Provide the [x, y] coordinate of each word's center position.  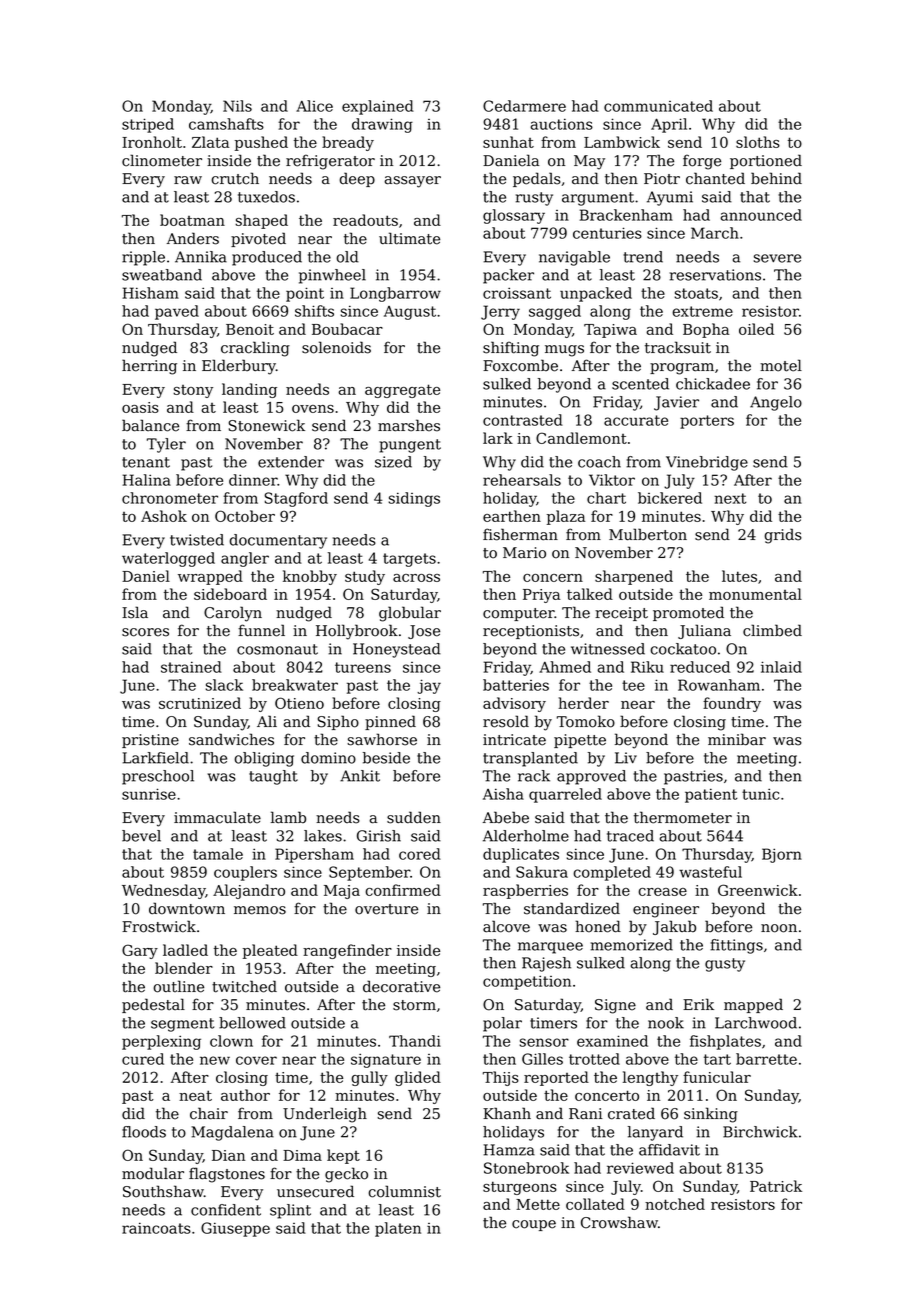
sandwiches [231, 739]
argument [598, 199]
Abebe [506, 817]
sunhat [508, 142]
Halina [147, 480]
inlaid [781, 667]
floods [144, 1132]
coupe [534, 1225]
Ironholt [152, 142]
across [416, 578]
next [730, 498]
